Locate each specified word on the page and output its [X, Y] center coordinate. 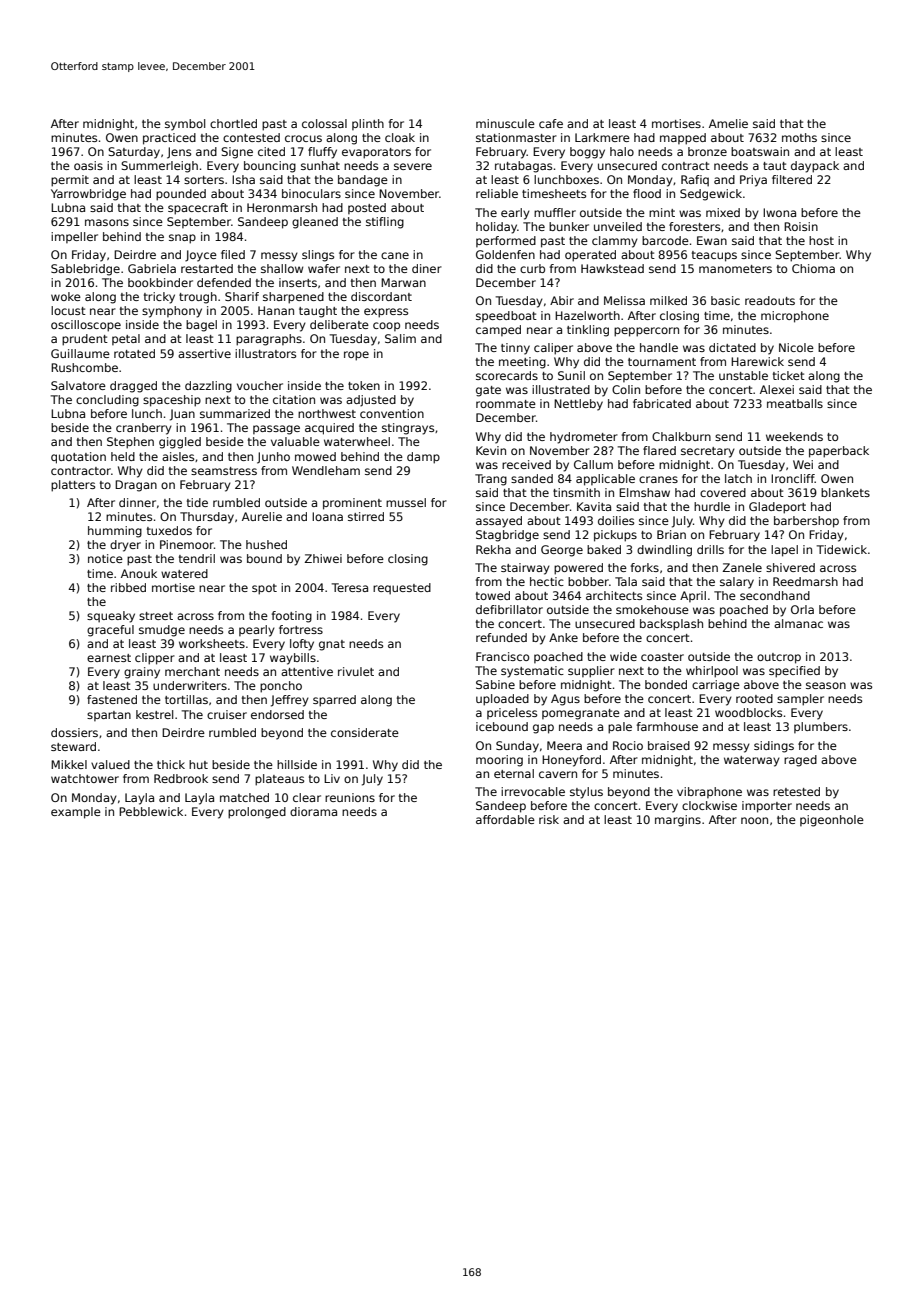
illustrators [265, 353]
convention [392, 413]
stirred [366, 516]
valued [110, 764]
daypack [815, 167]
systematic [532, 672]
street [156, 616]
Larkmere [602, 137]
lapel [784, 551]
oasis [88, 165]
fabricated [662, 403]
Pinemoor [187, 544]
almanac [798, 623]
